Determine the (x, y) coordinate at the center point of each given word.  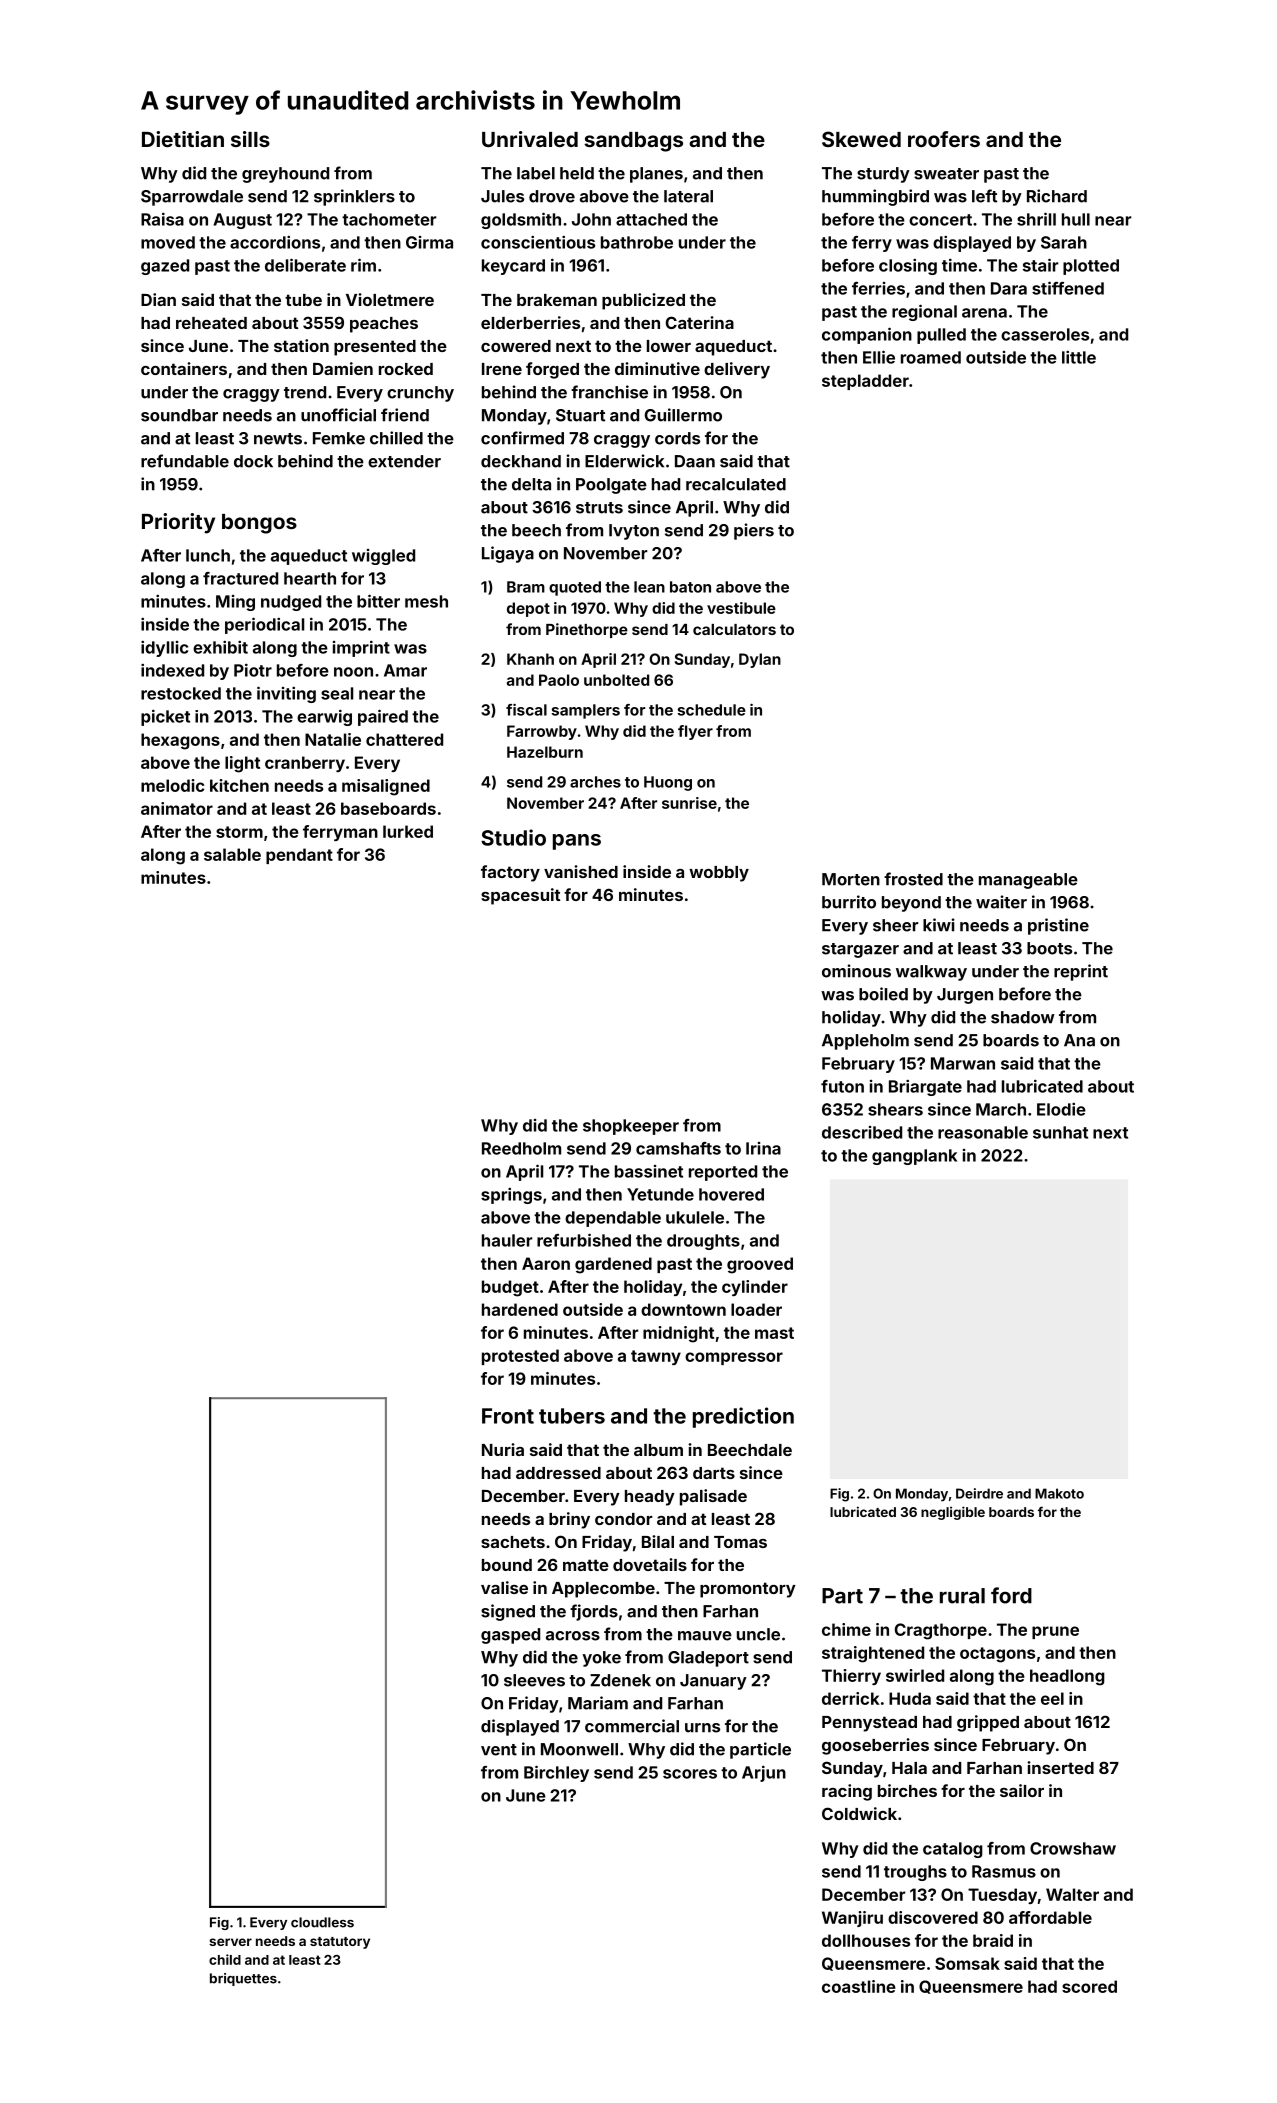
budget (510, 1288)
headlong (1067, 1677)
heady (650, 1498)
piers (754, 531)
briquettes (243, 1979)
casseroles (1045, 334)
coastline (859, 1986)
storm (239, 832)
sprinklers (354, 197)
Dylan (760, 660)
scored (1089, 1986)
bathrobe (637, 242)
